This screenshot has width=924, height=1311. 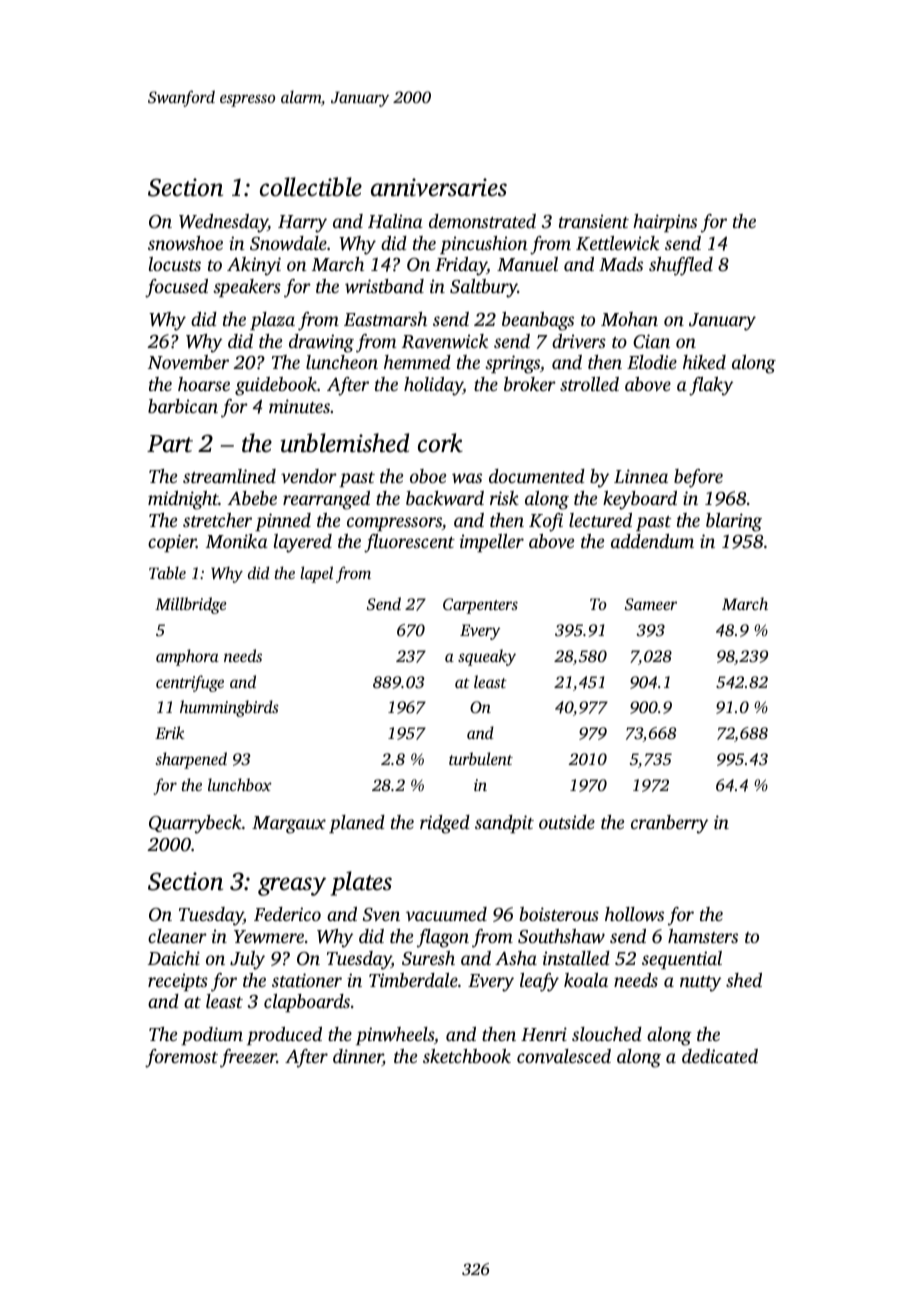 I want to click on anniversaries, so click(x=439, y=187).
